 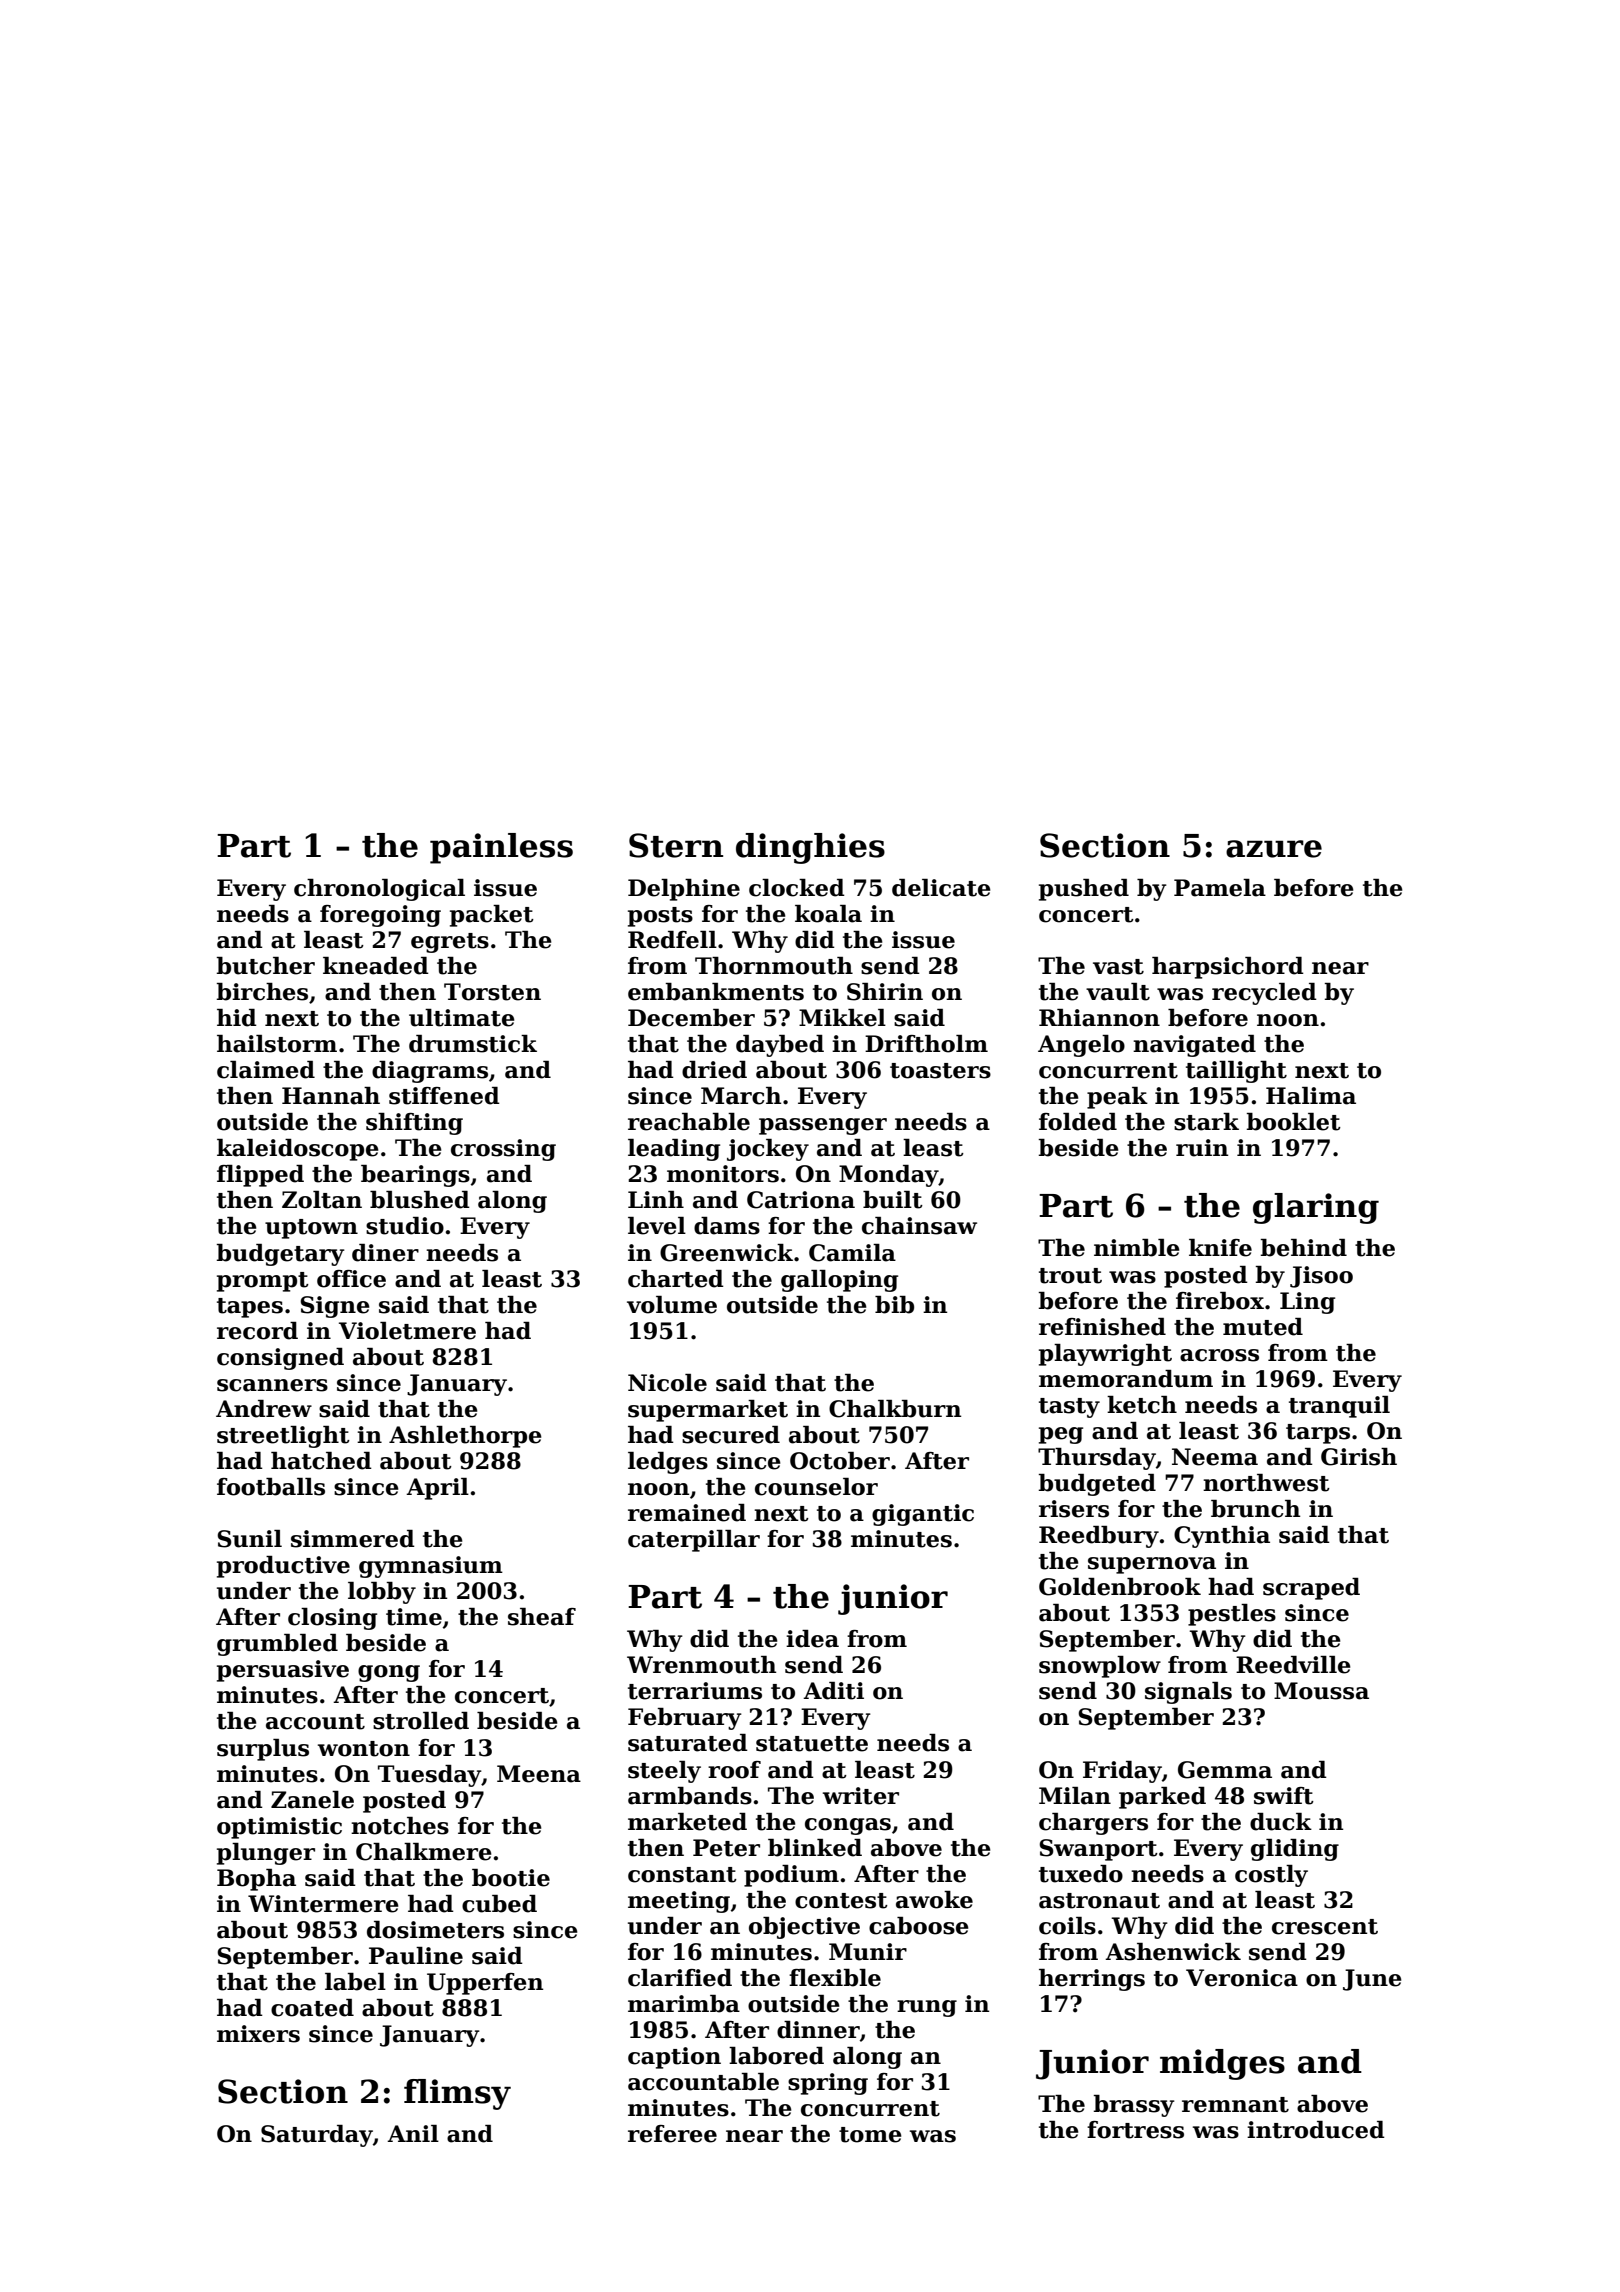 I want to click on Pamela, so click(x=1220, y=888).
